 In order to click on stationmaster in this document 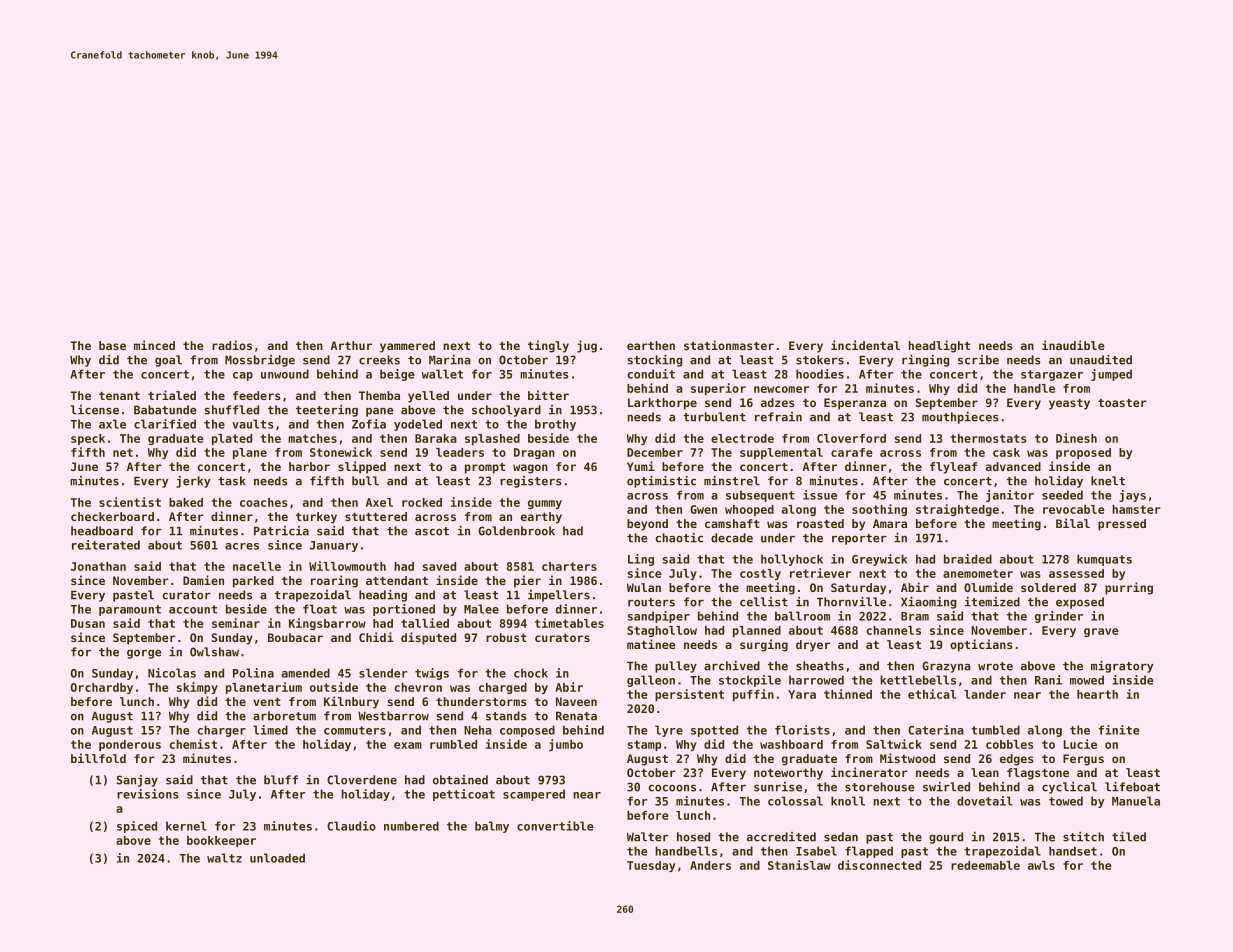, I will do `click(729, 345)`.
